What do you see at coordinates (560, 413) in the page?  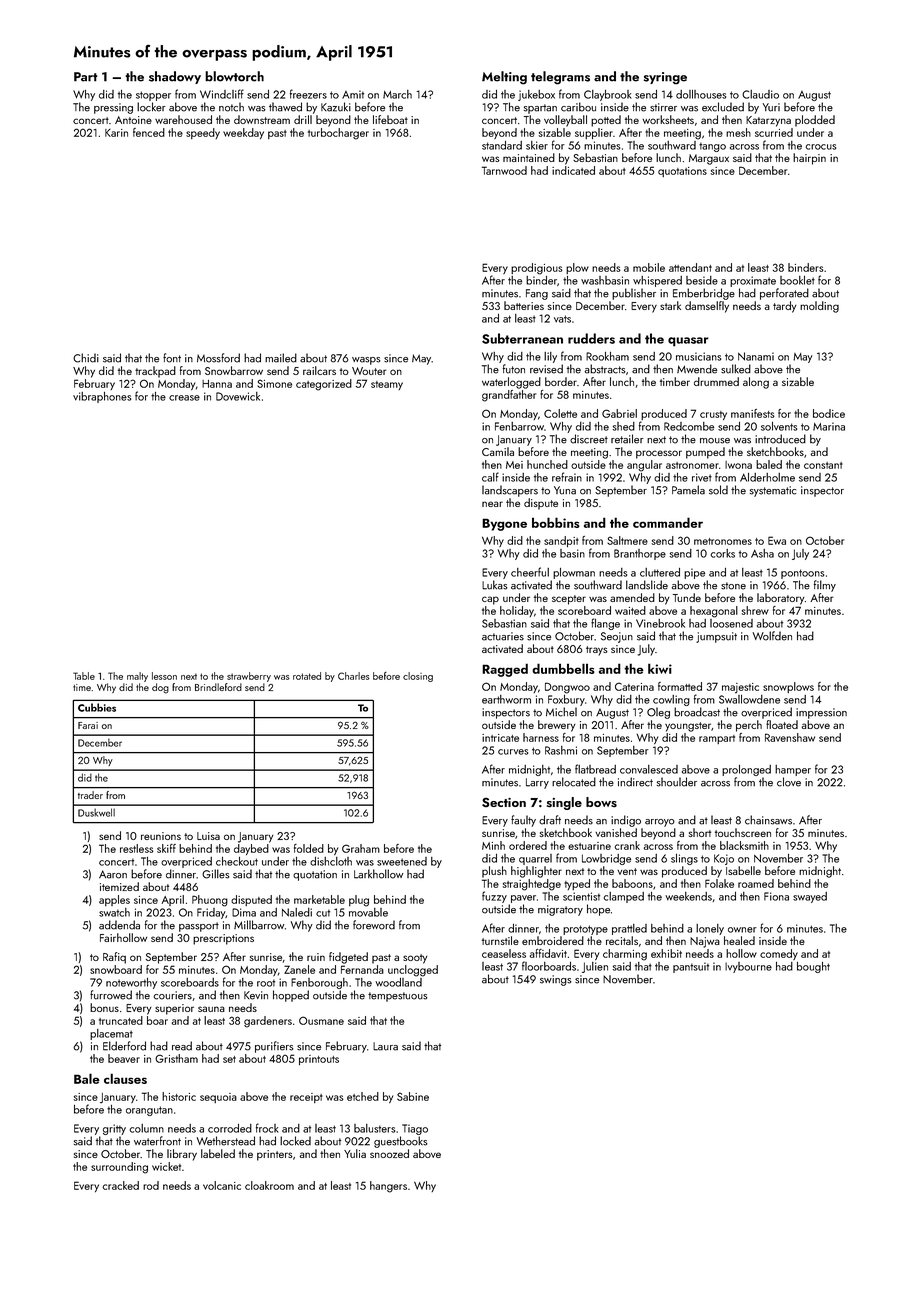 I see `Colette` at bounding box center [560, 413].
